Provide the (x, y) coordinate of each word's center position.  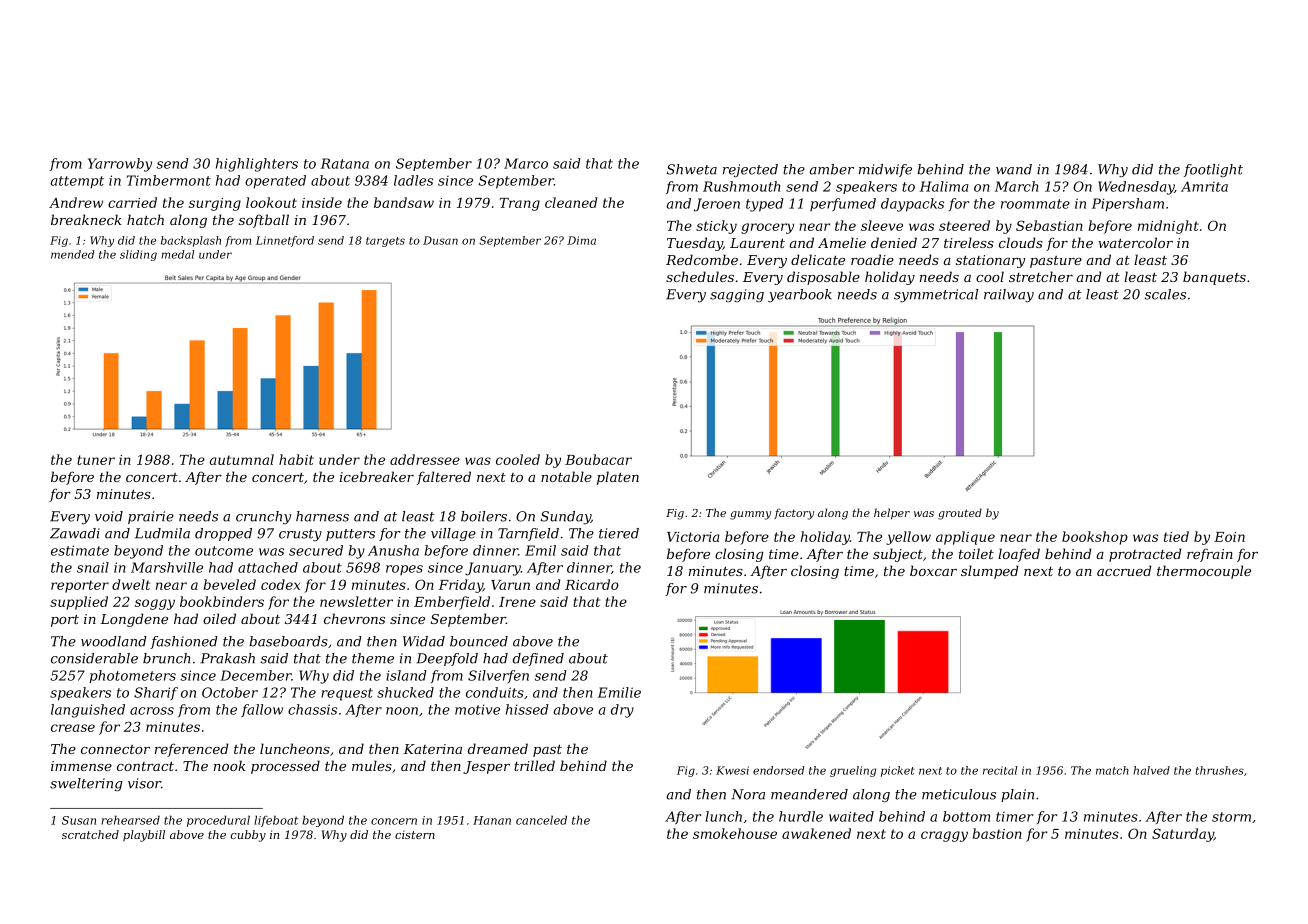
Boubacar (598, 459)
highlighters (257, 165)
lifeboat (276, 821)
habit (296, 459)
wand (1014, 169)
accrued (1124, 570)
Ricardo (592, 584)
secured (316, 550)
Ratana (345, 163)
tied (1176, 536)
